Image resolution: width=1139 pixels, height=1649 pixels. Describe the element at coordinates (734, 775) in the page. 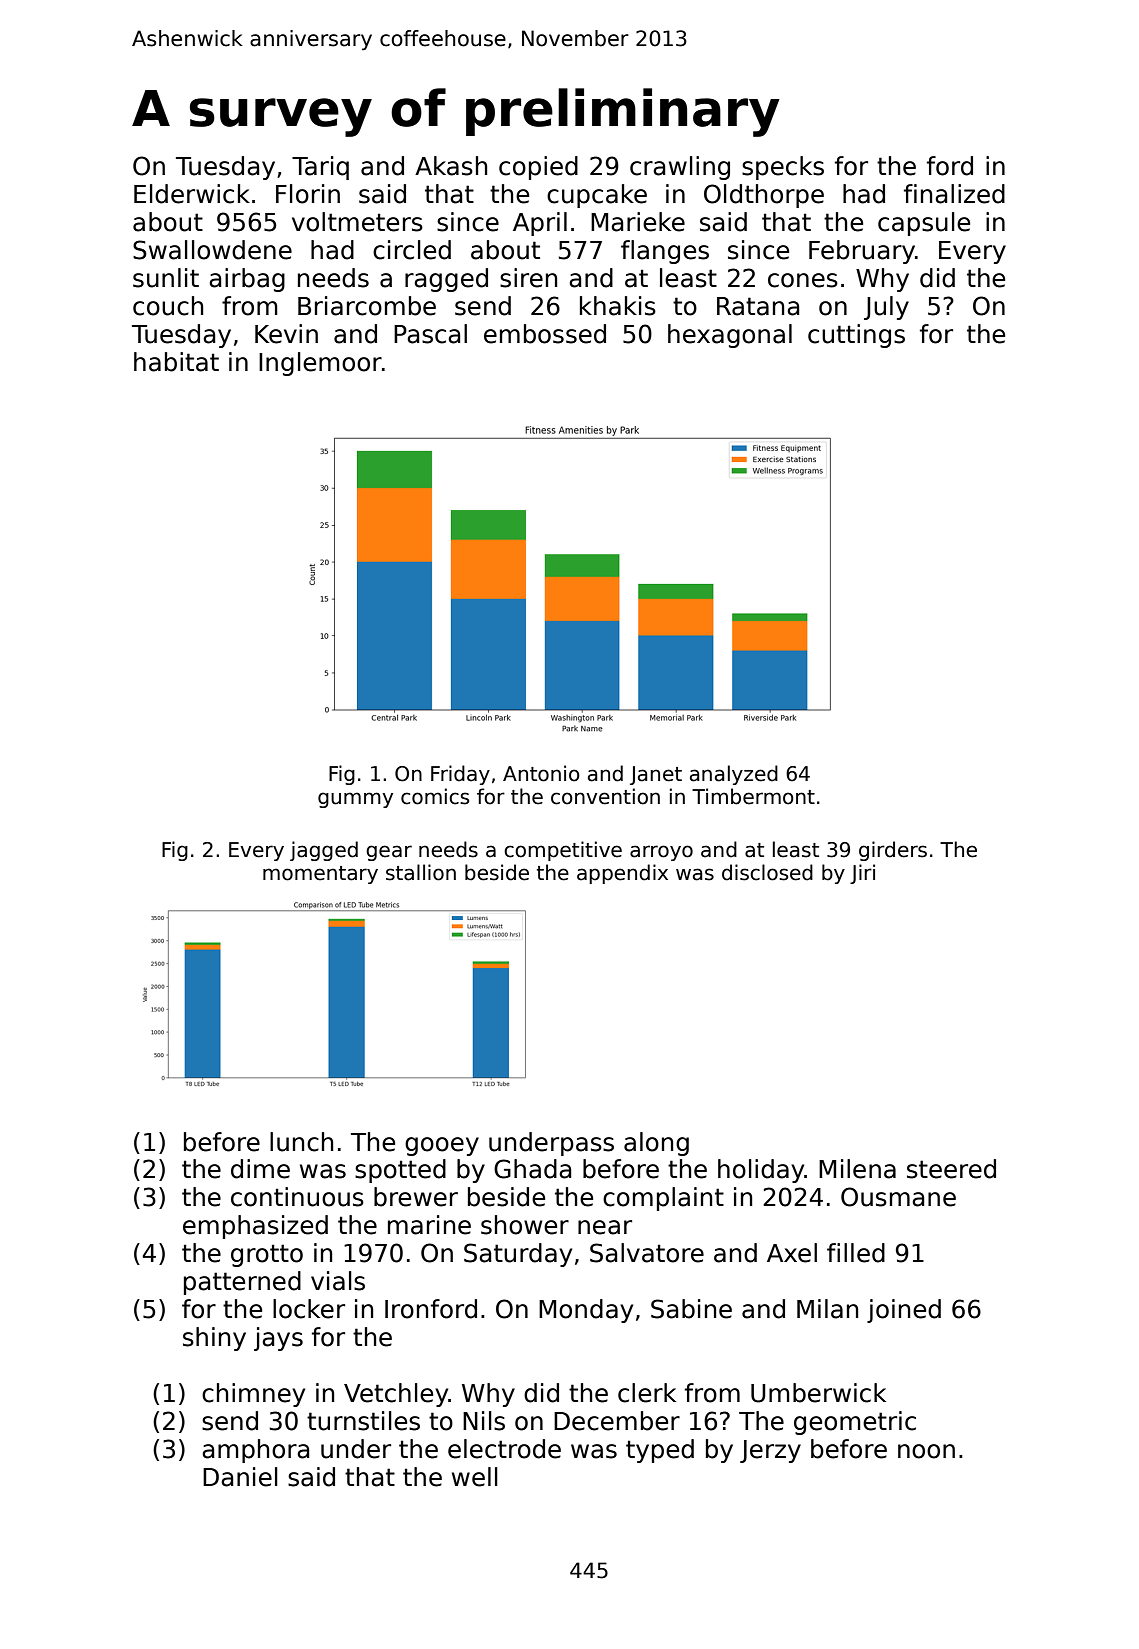

I see `analyzed` at that location.
